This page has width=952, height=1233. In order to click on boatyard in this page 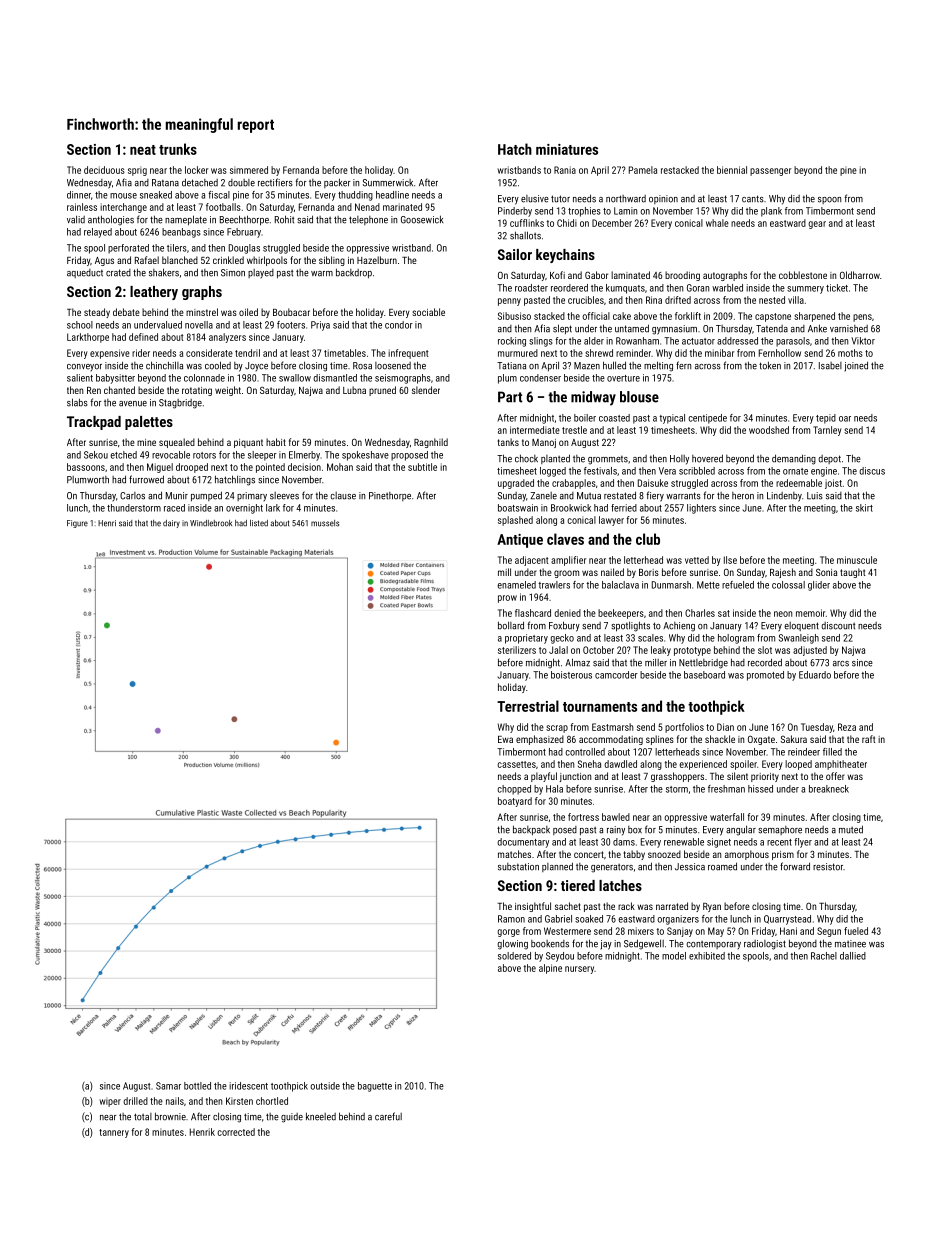, I will do `click(515, 802)`.
